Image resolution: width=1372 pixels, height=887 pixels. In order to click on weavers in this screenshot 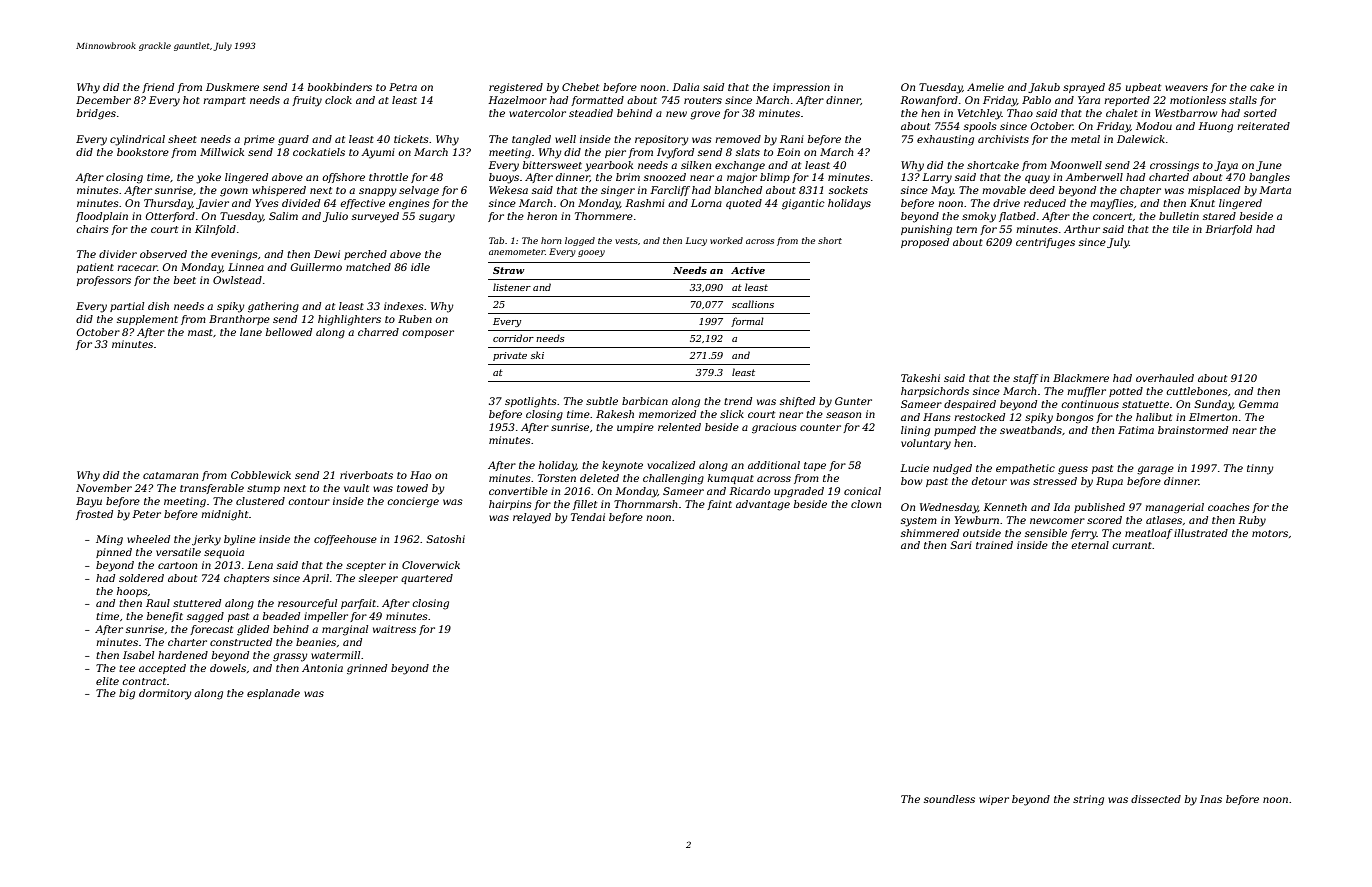, I will do `click(1186, 88)`.
